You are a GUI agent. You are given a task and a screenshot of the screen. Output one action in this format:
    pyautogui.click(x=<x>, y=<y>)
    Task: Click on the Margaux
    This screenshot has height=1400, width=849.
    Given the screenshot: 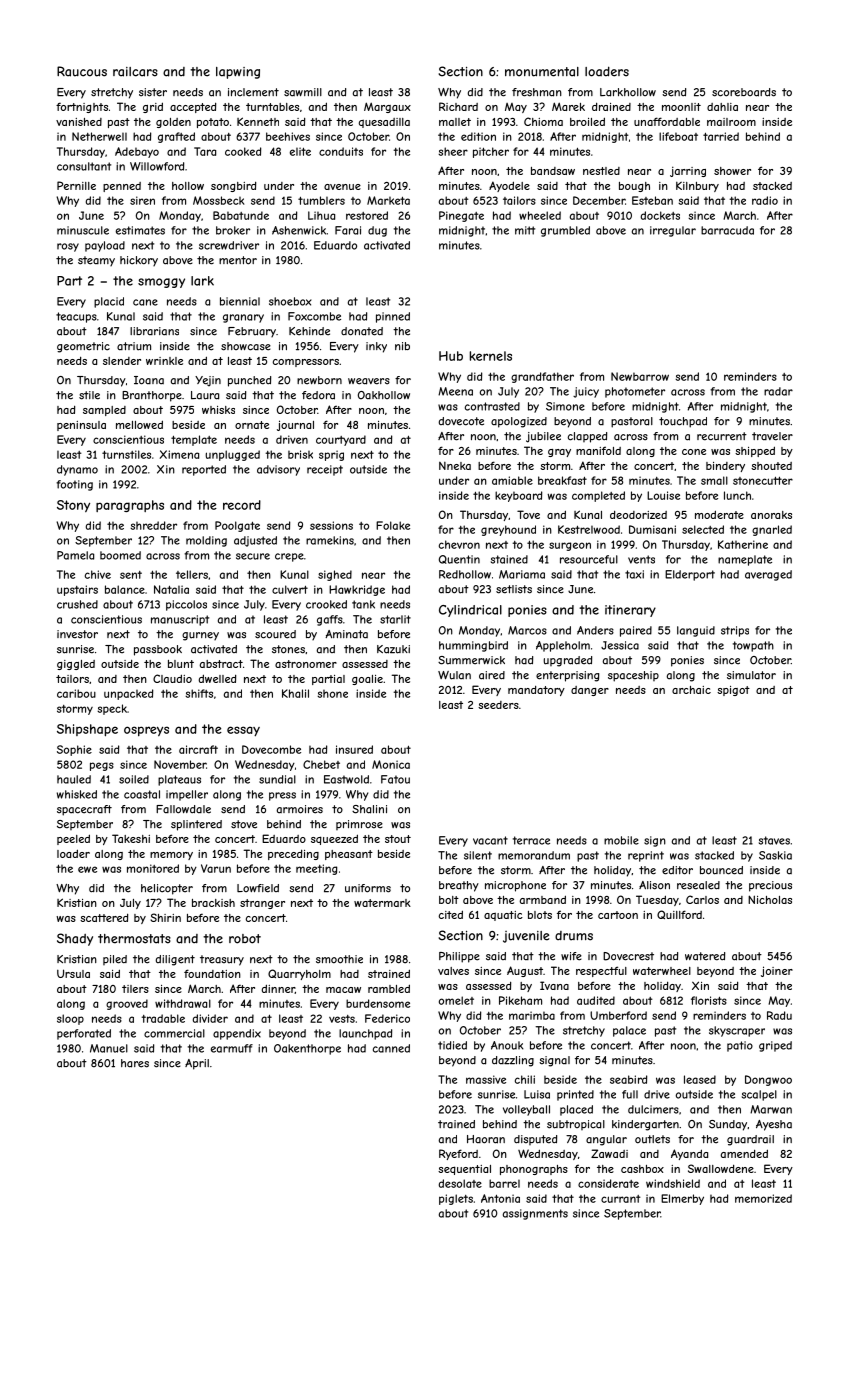 What is the action you would take?
    pyautogui.click(x=387, y=107)
